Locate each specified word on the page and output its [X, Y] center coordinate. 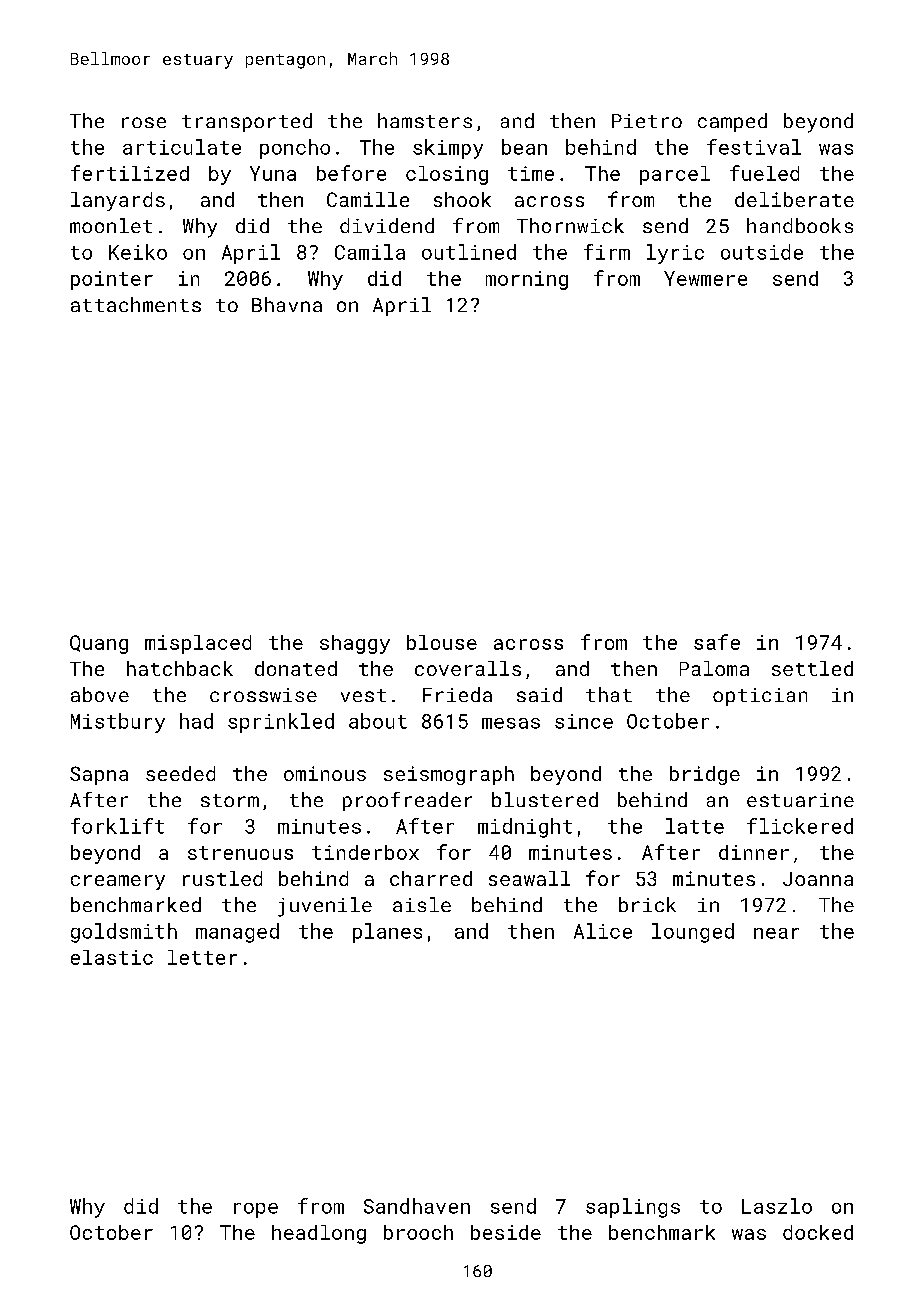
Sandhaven [417, 1206]
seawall [529, 878]
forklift [117, 826]
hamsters [425, 120]
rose [144, 122]
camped [732, 122]
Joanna [818, 879]
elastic [112, 957]
